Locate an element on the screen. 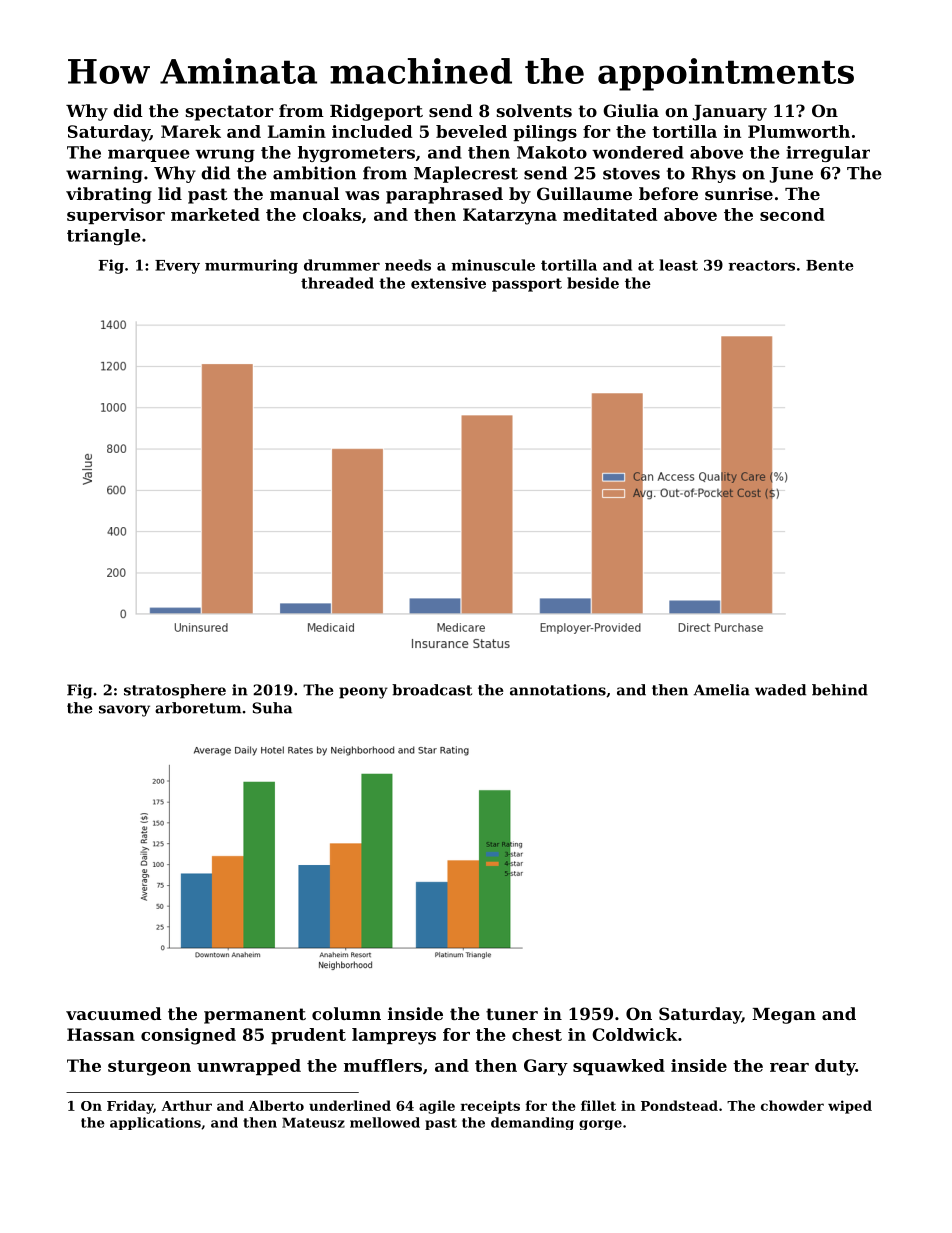 The image size is (952, 1233). threaded is located at coordinates (337, 283).
